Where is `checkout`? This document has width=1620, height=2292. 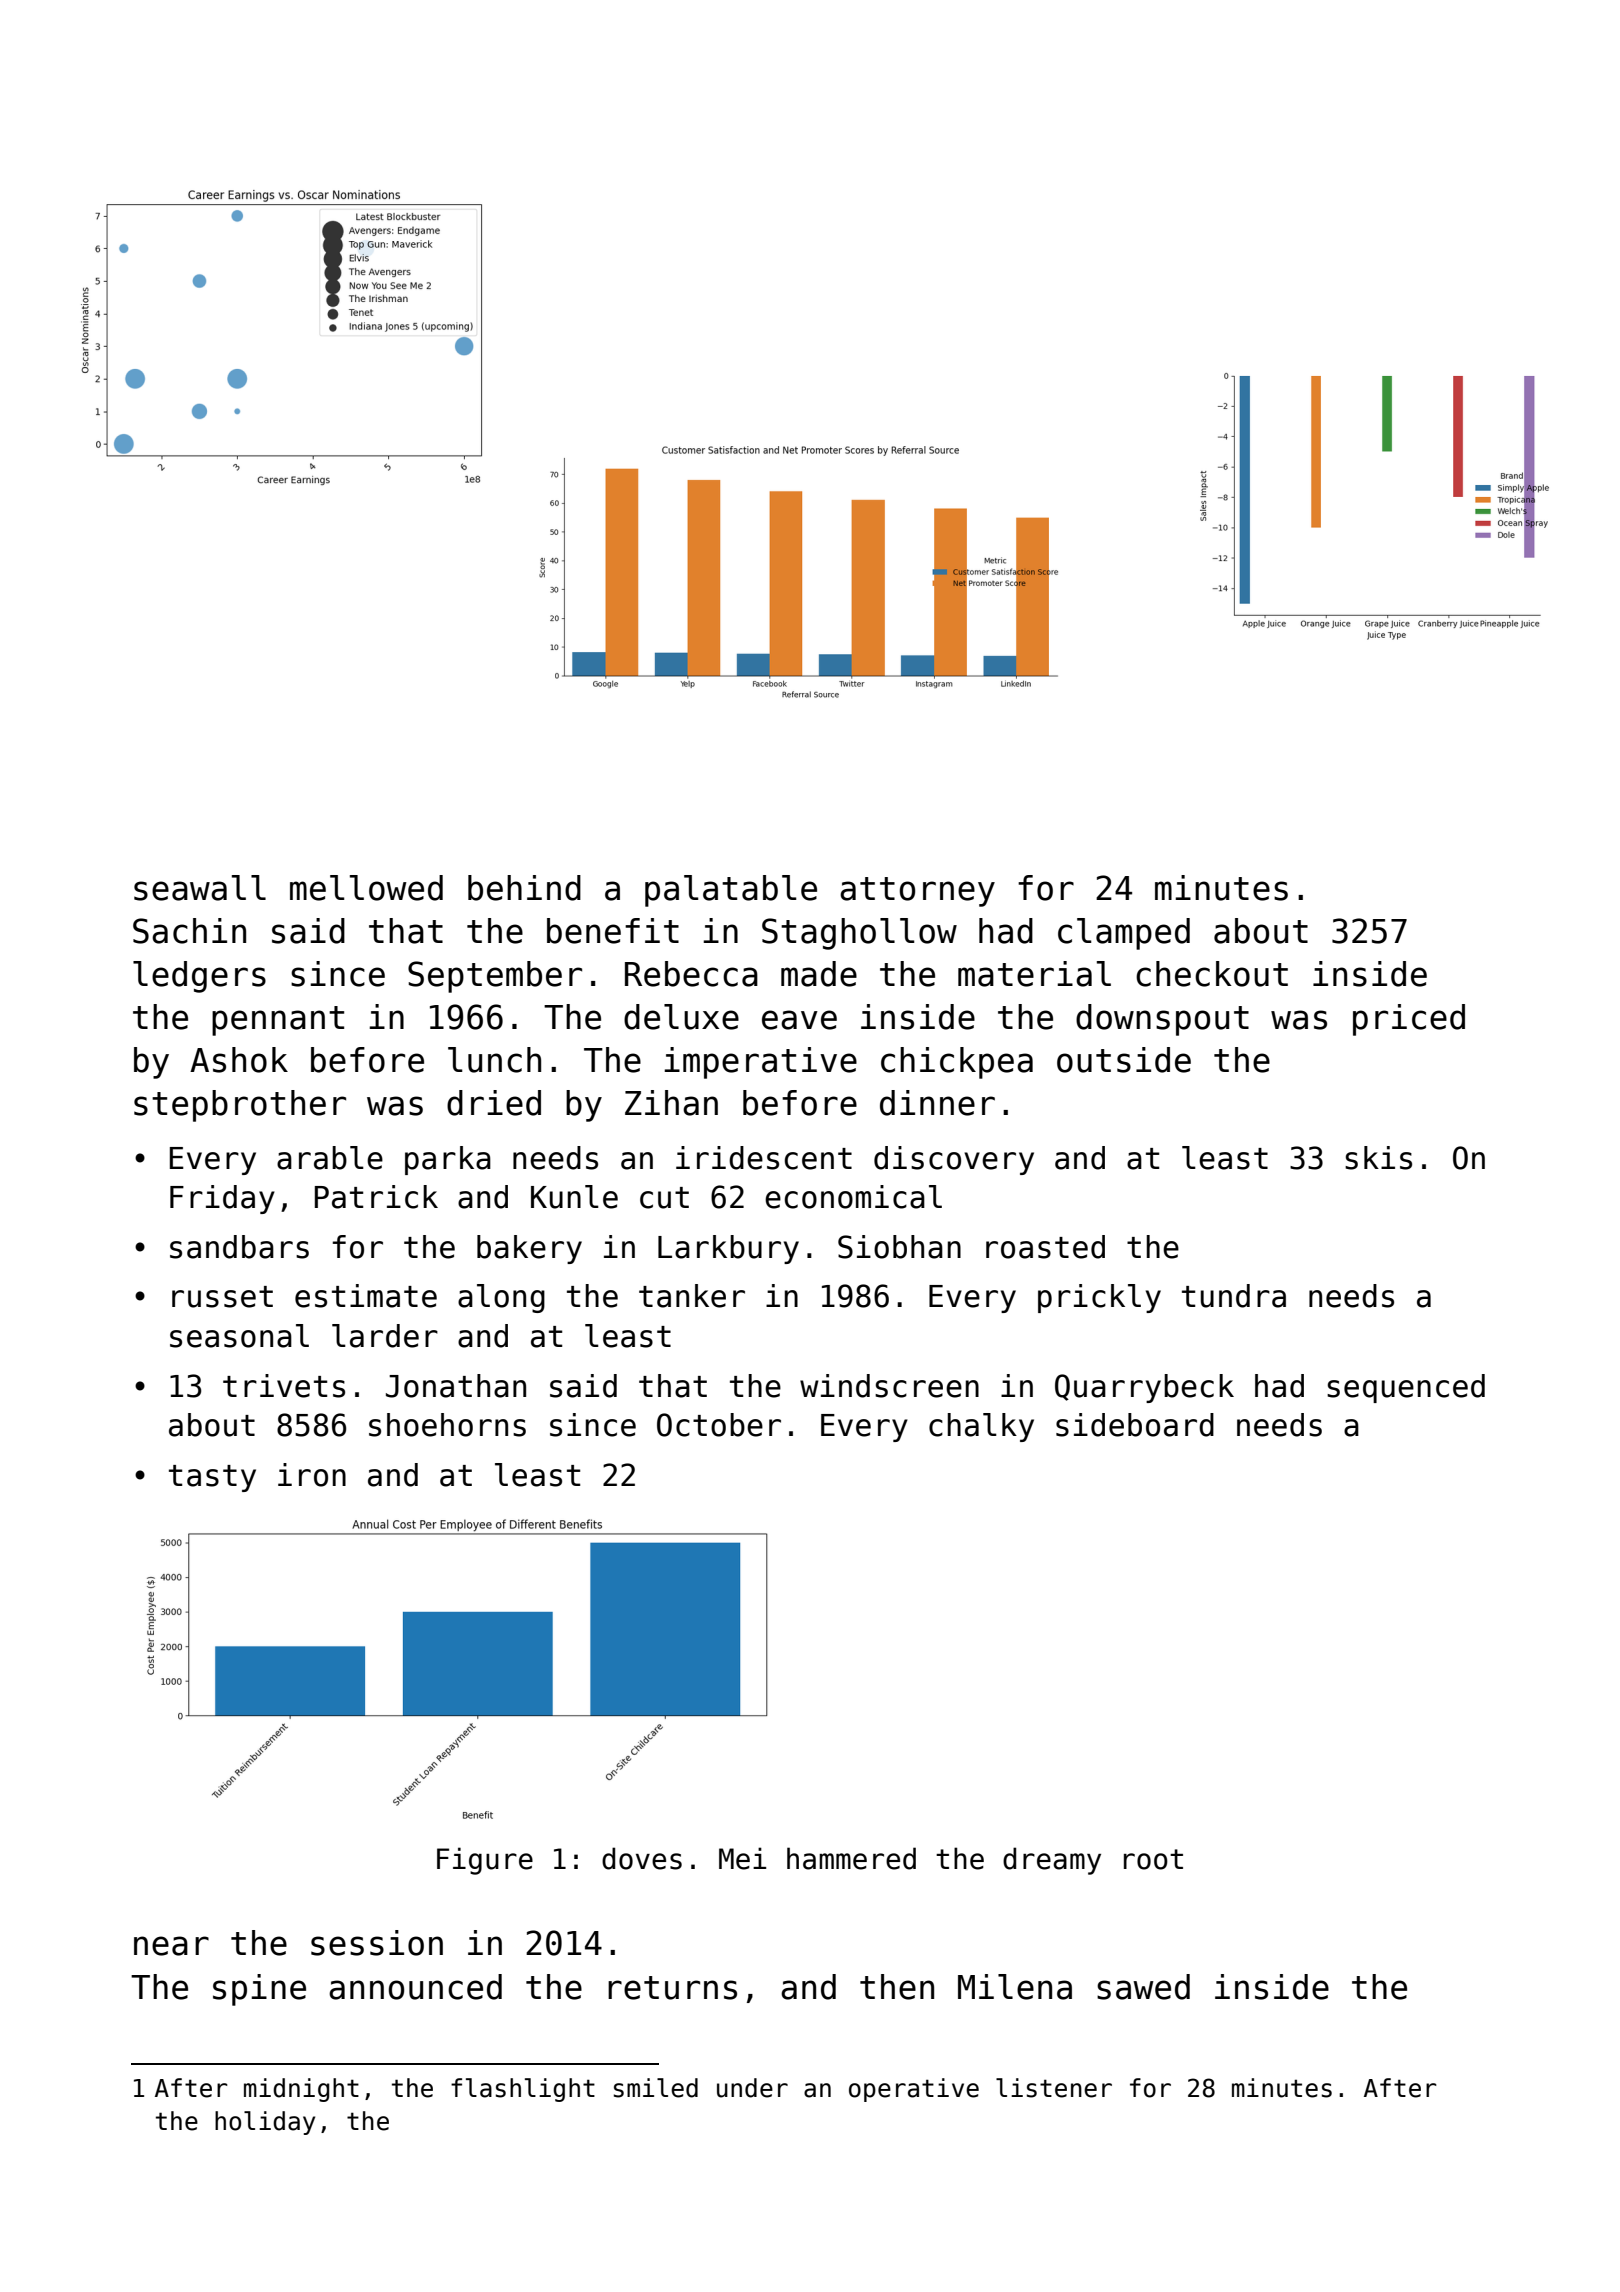
checkout is located at coordinates (1212, 974).
